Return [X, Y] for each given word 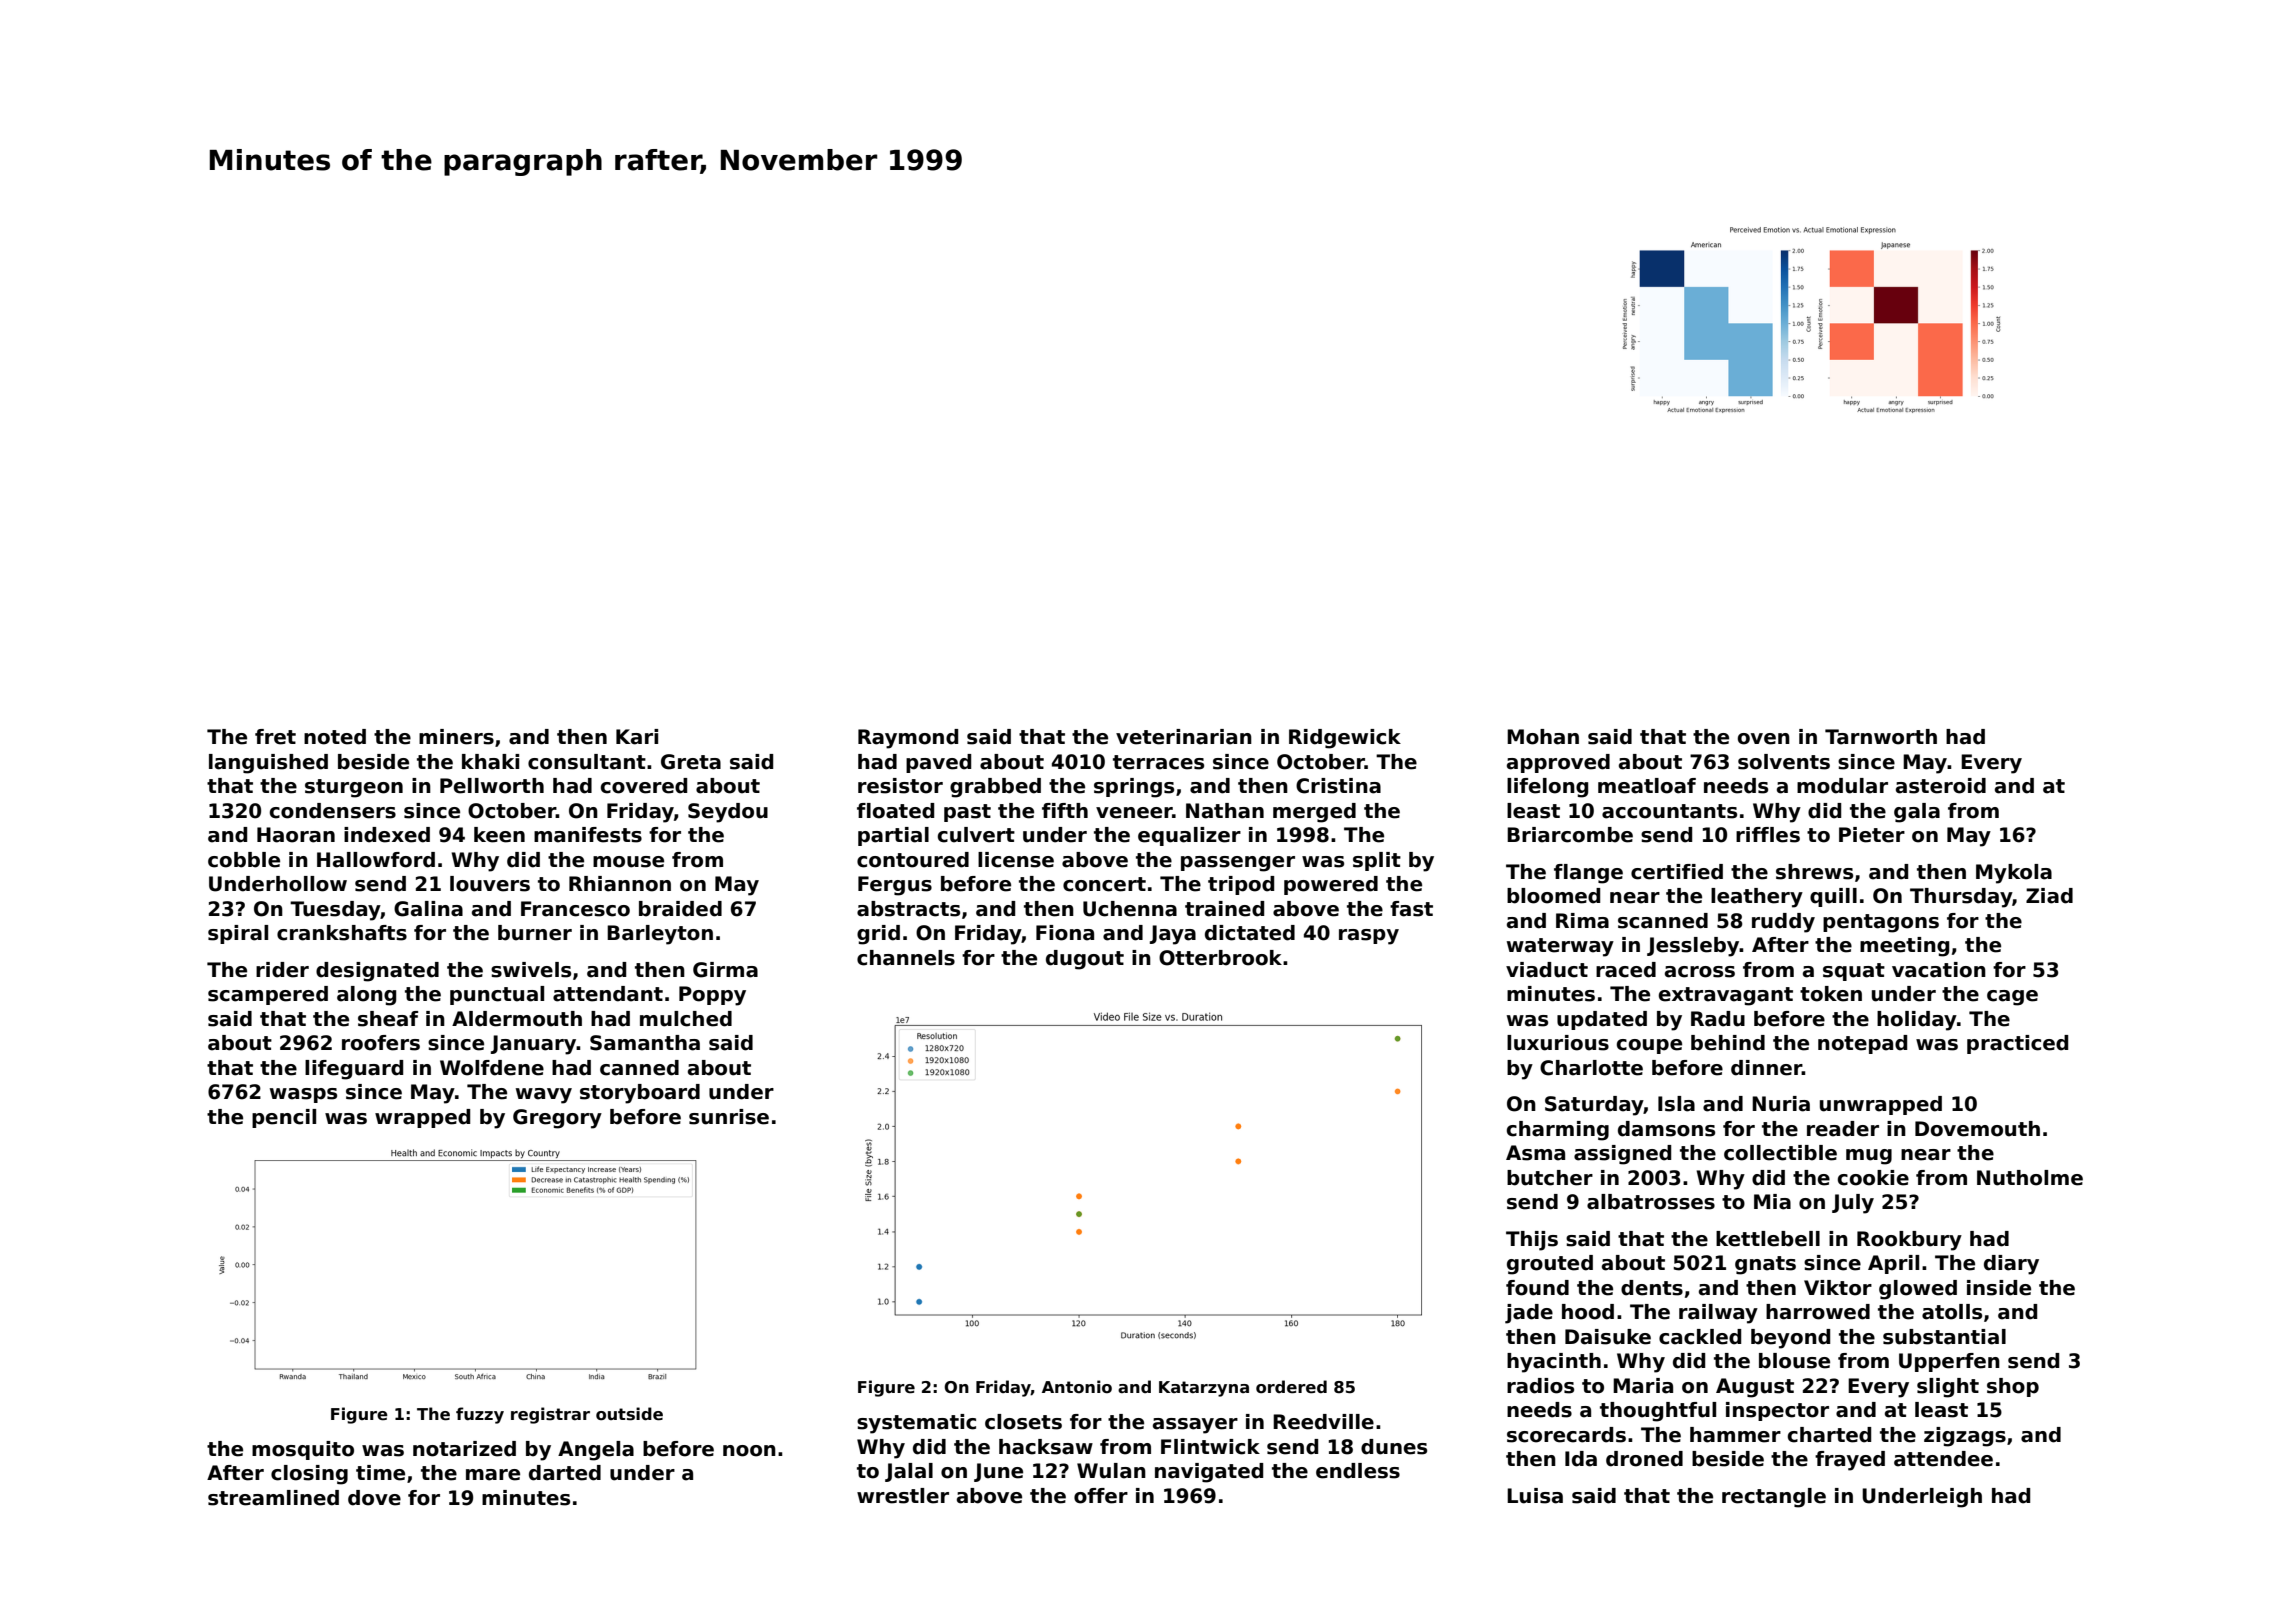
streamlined [273, 1498]
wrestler [903, 1496]
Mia [1772, 1202]
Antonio [1077, 1386]
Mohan [1543, 737]
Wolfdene [492, 1068]
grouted [1550, 1265]
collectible [1780, 1153]
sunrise [729, 1117]
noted [335, 737]
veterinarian [1184, 737]
